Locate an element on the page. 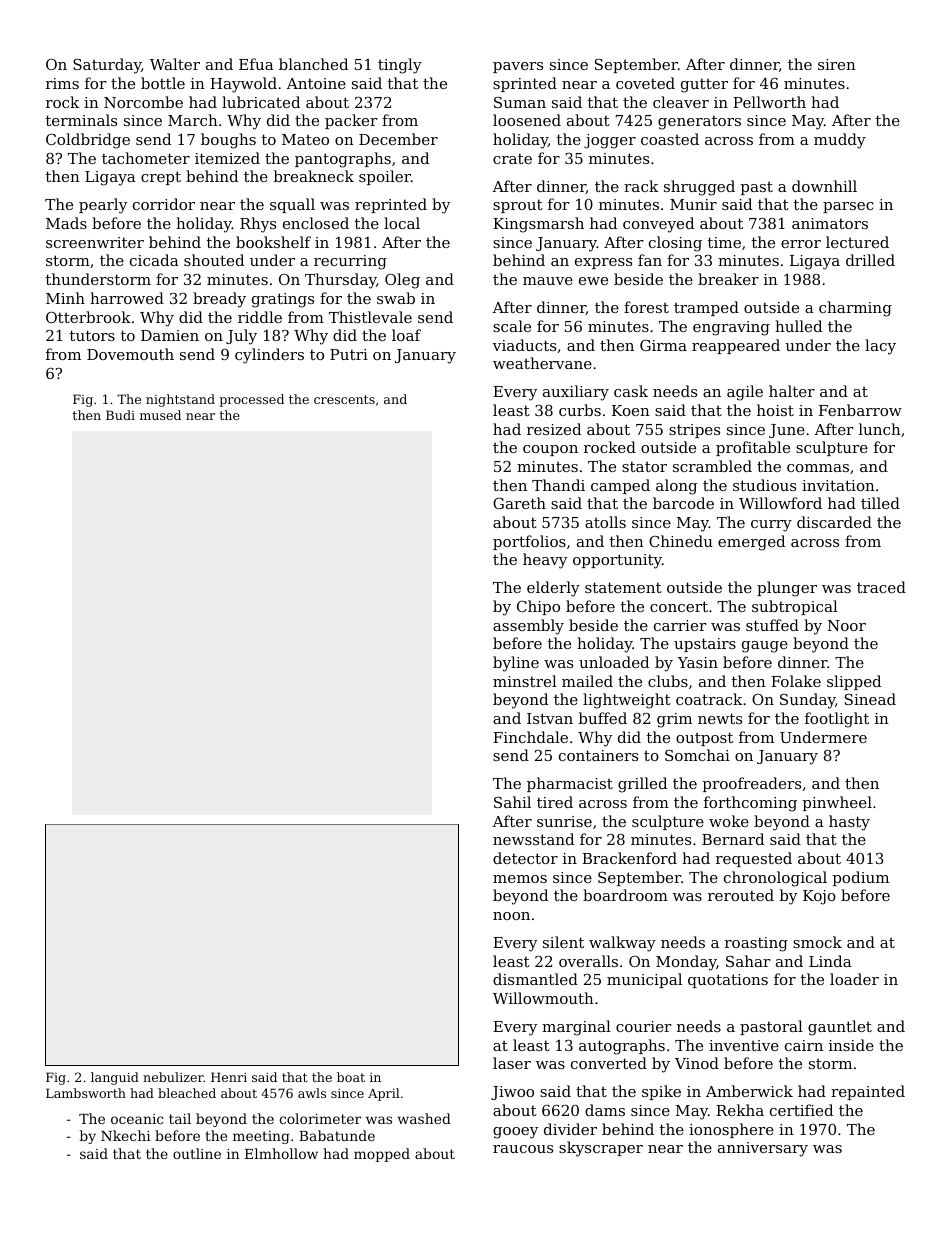 Image resolution: width=952 pixels, height=1233 pixels. bleached is located at coordinates (187, 1093).
